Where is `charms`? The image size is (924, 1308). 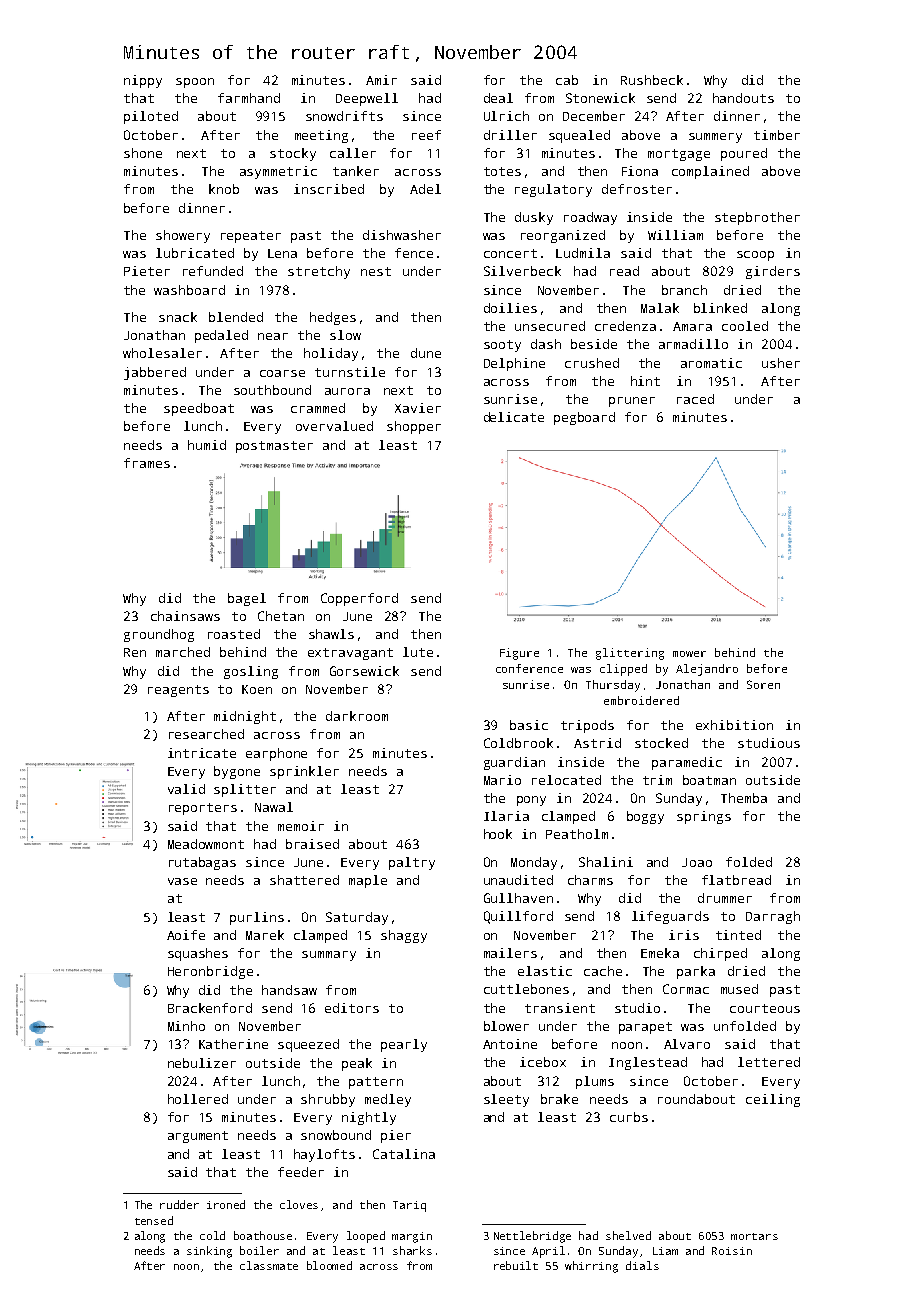 charms is located at coordinates (590, 880).
